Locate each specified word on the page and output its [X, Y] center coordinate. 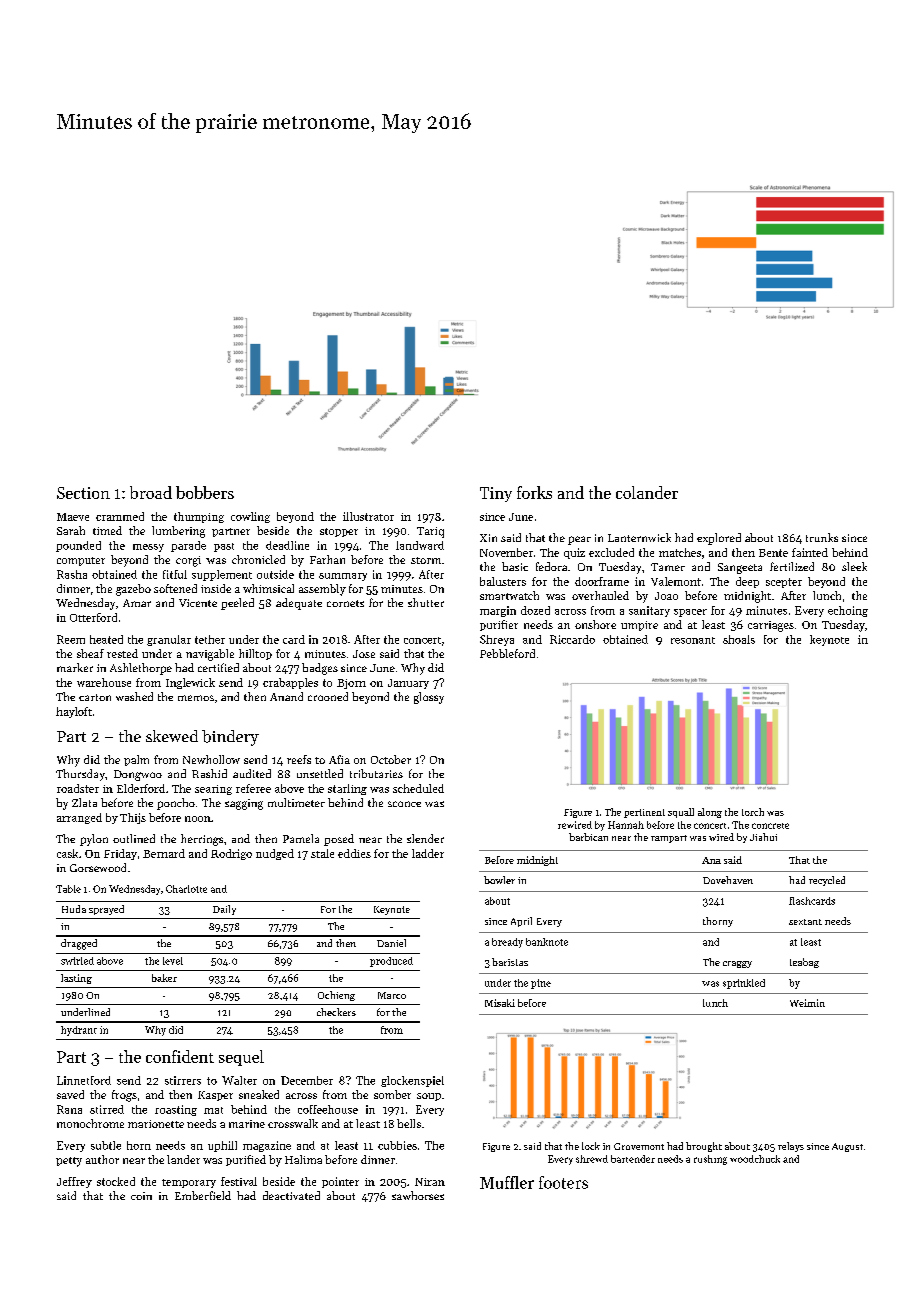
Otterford [93, 617]
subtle [106, 1145]
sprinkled [744, 984]
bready [507, 943]
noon [198, 819]
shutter [426, 602]
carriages [771, 626]
